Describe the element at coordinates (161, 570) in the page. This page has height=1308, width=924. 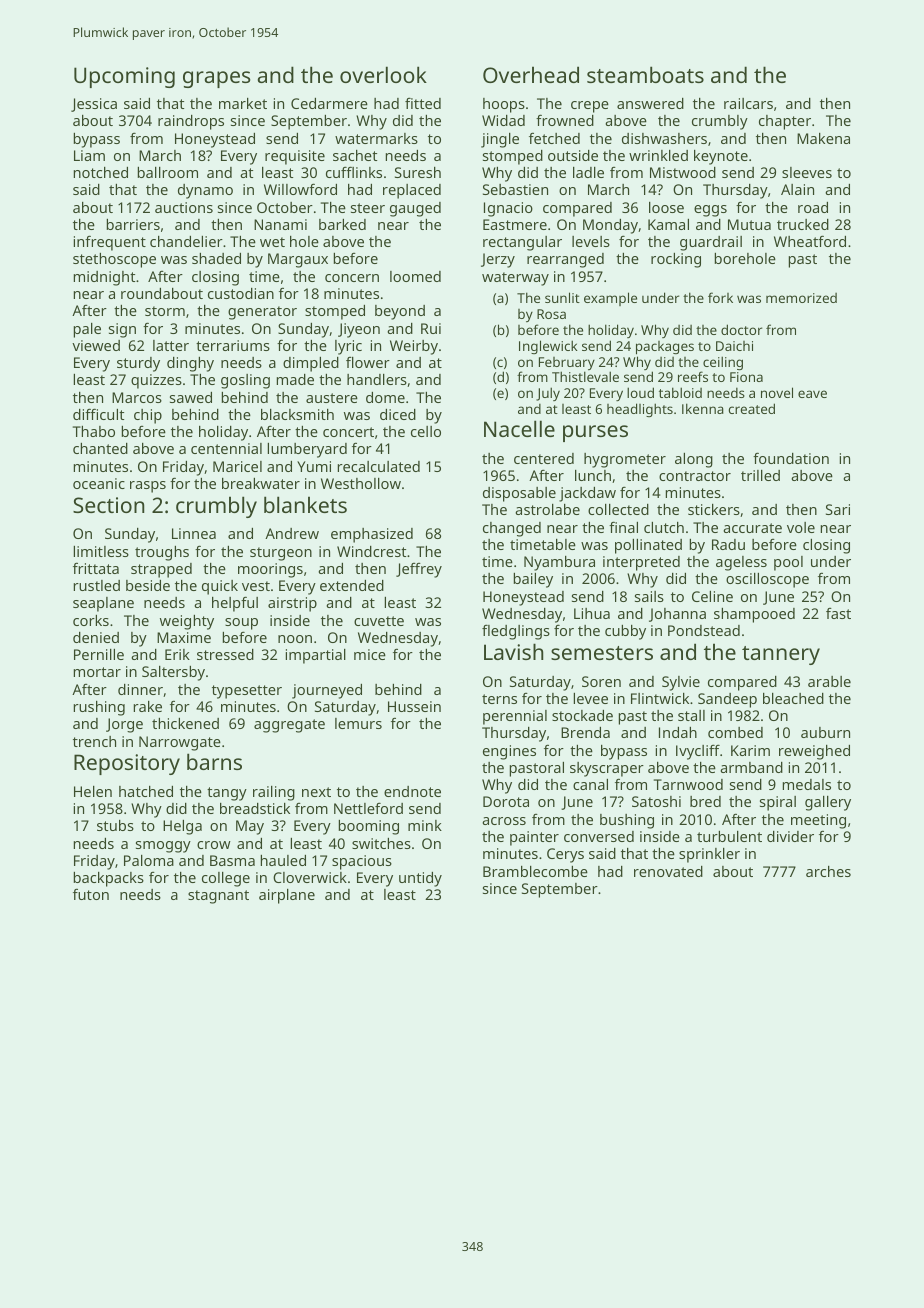
I see `strapped` at that location.
